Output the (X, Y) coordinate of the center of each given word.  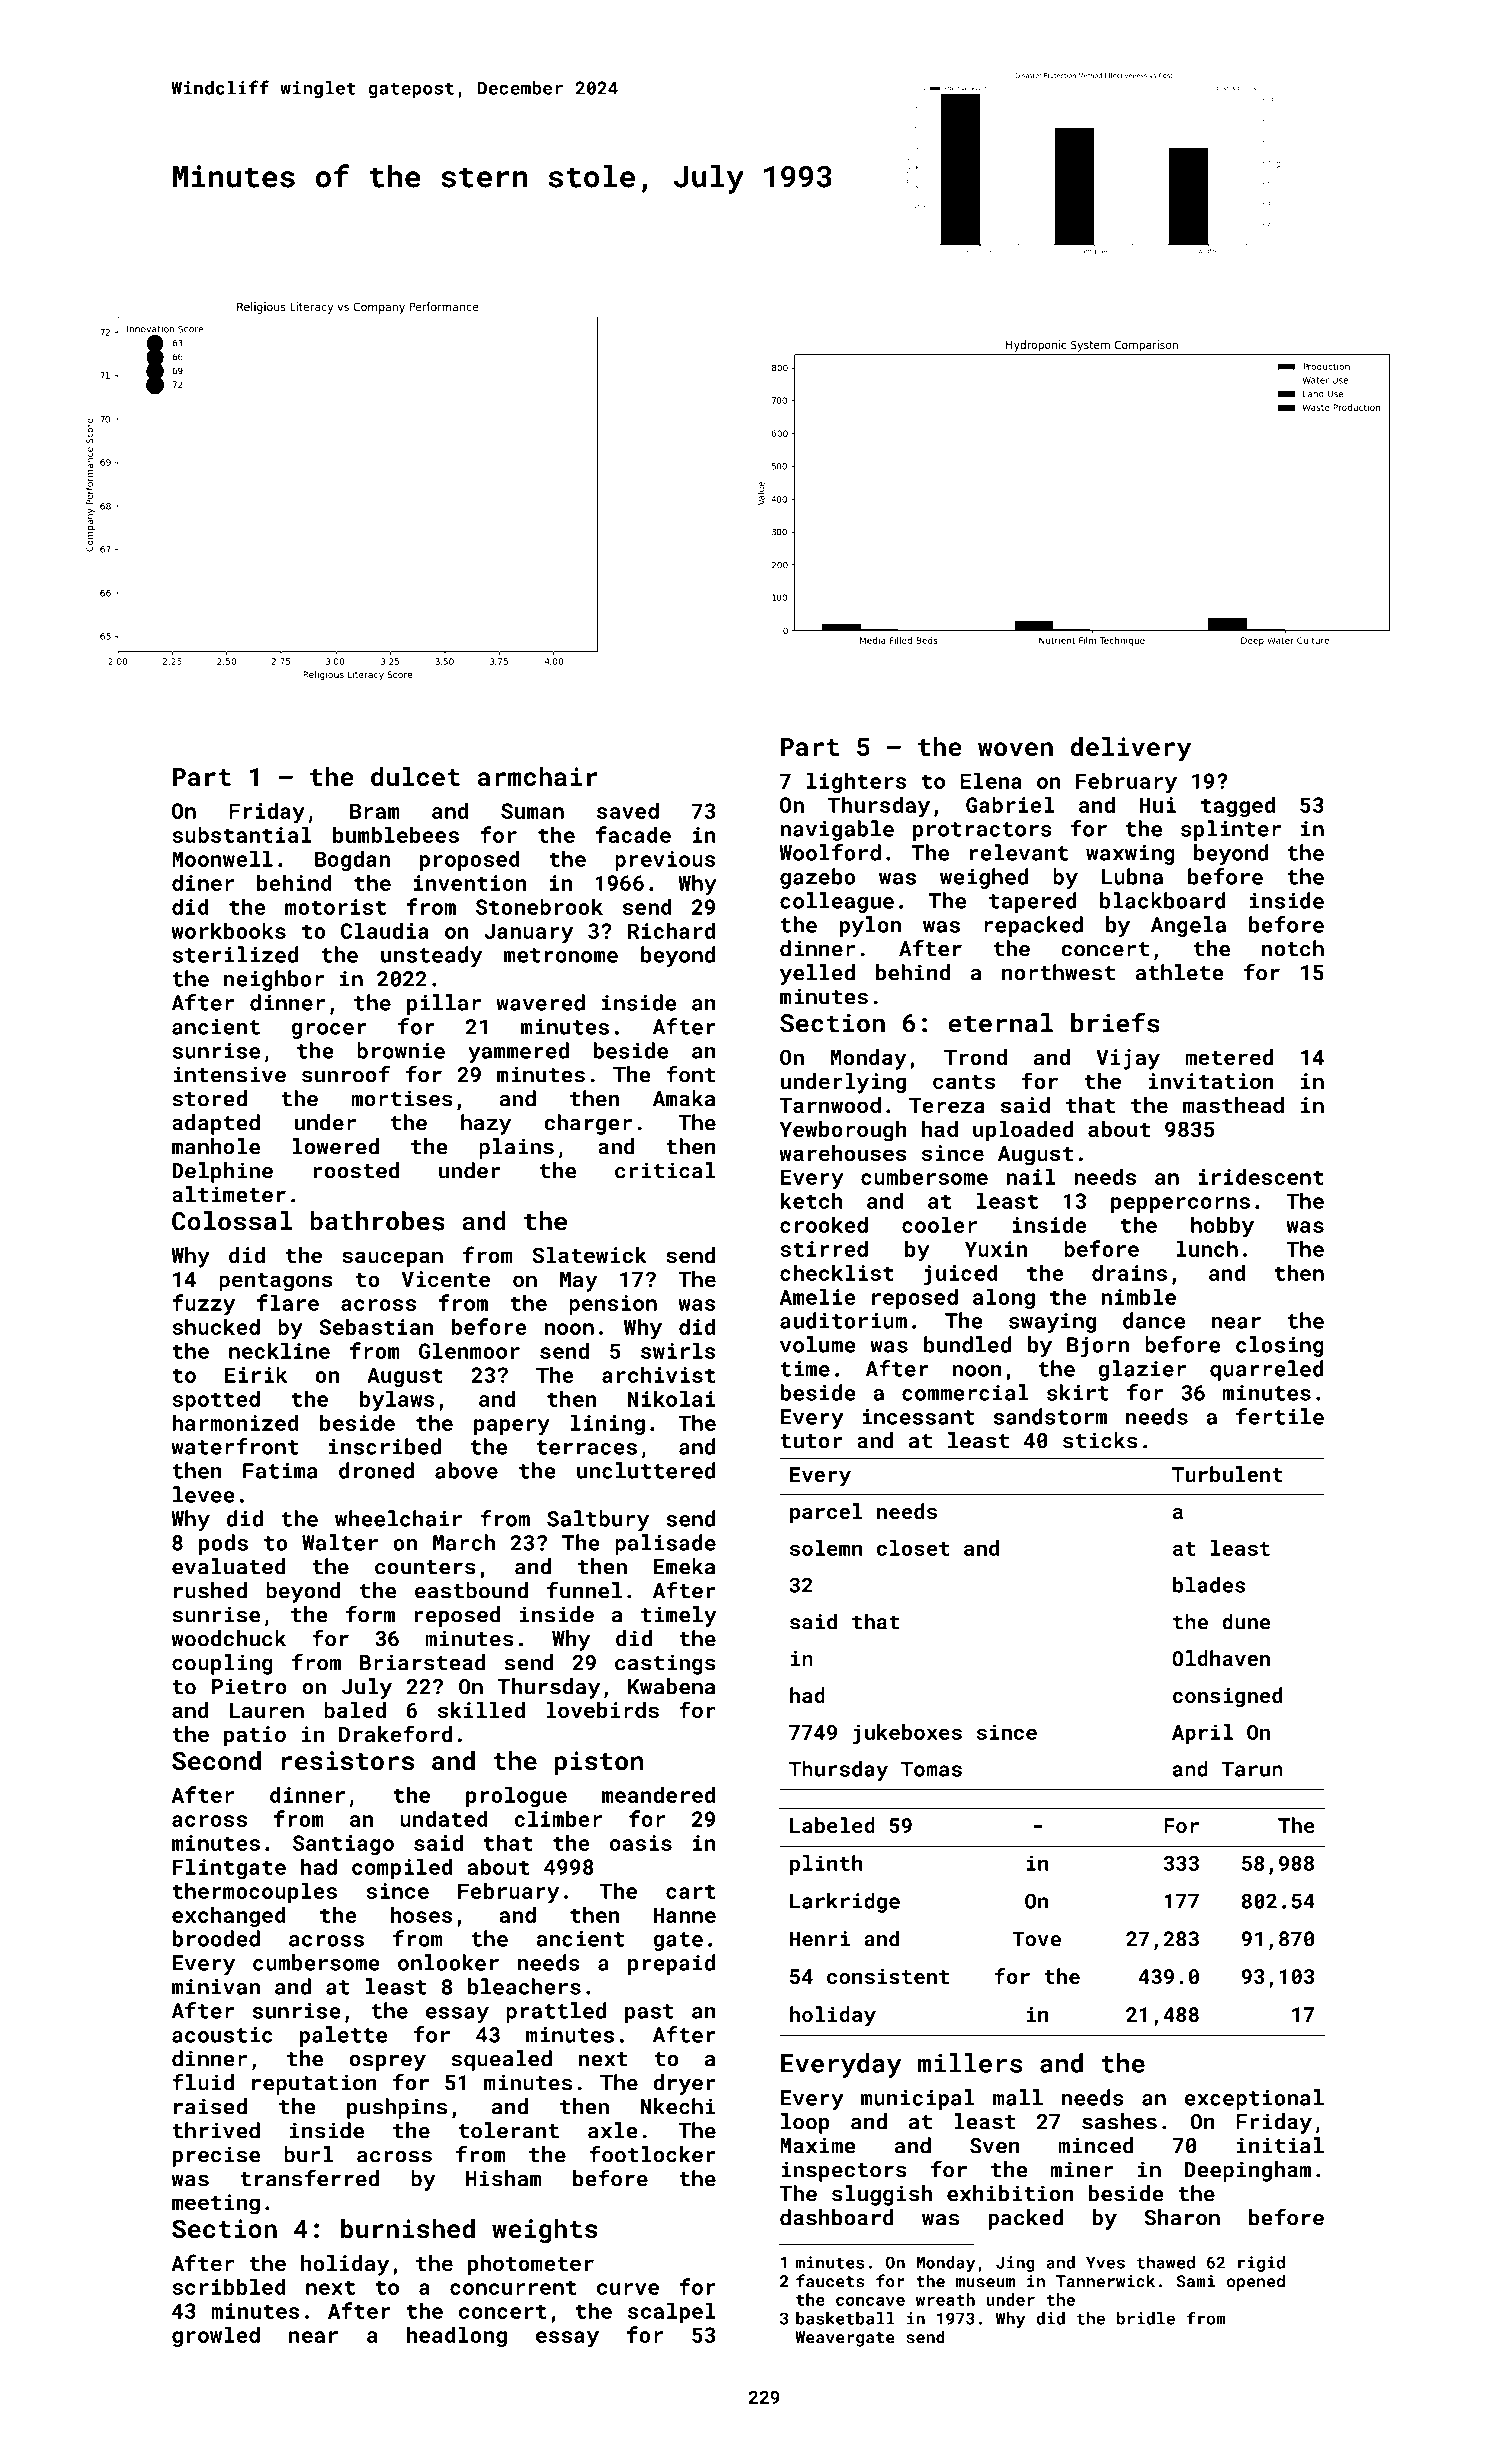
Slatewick (590, 1255)
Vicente (446, 1279)
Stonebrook (539, 906)
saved (628, 810)
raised (210, 2106)
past (649, 2013)
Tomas (931, 1769)
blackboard (1163, 900)
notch (1293, 948)
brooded (216, 1938)
